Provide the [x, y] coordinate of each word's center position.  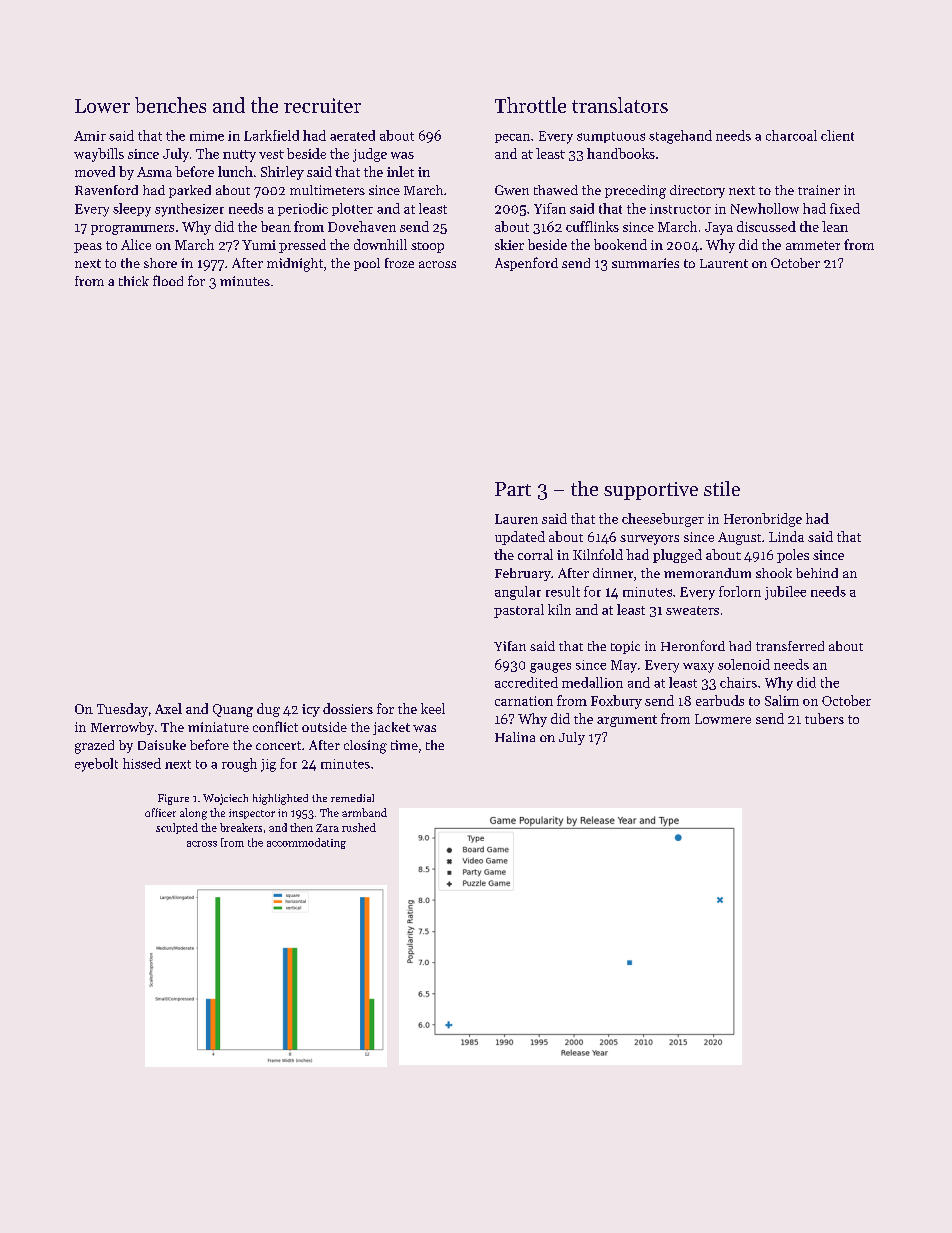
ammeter [813, 245]
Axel [168, 708]
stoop [427, 247]
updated [520, 538]
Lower [102, 106]
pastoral [519, 611]
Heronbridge [763, 520]
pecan [512, 138]
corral [535, 554]
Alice [136, 244]
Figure [173, 799]
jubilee [785, 593]
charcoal [791, 135]
